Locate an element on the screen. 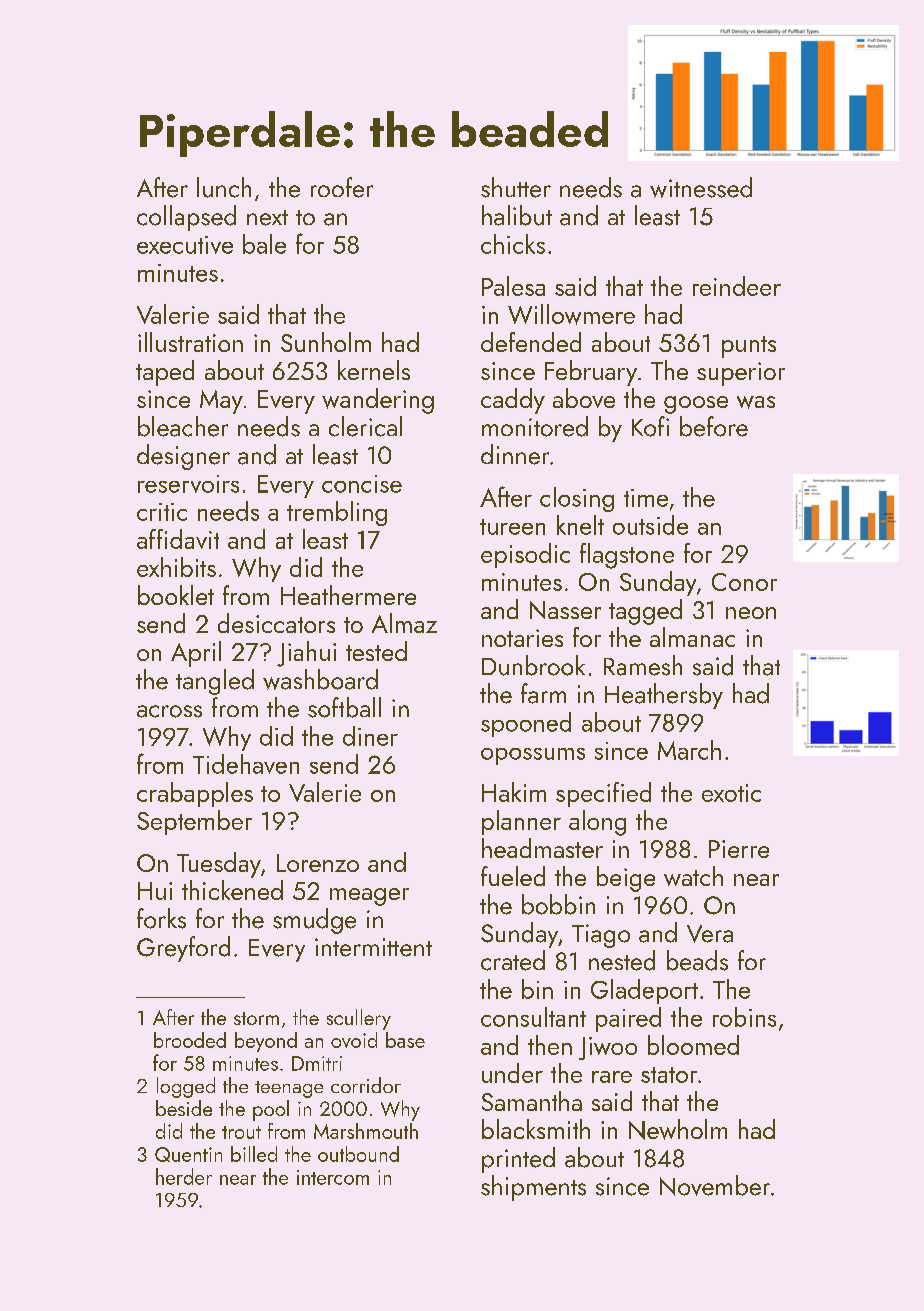 Image resolution: width=924 pixels, height=1311 pixels. witnessed is located at coordinates (701, 187).
